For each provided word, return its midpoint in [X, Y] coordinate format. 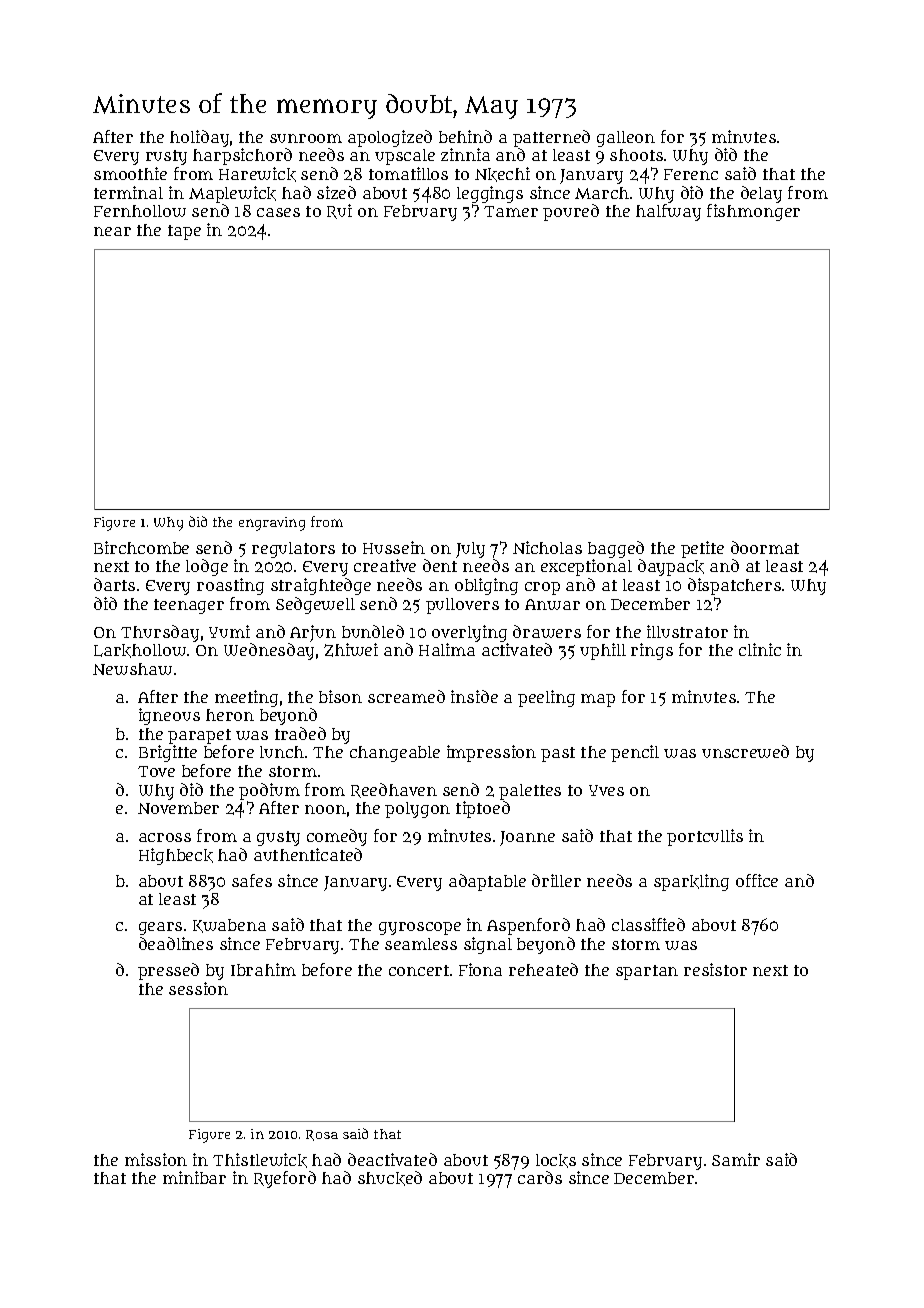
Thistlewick [260, 1160]
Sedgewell [315, 605]
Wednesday [269, 651]
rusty [166, 157]
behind [465, 136]
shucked [390, 1178]
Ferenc [691, 174]
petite [702, 549]
